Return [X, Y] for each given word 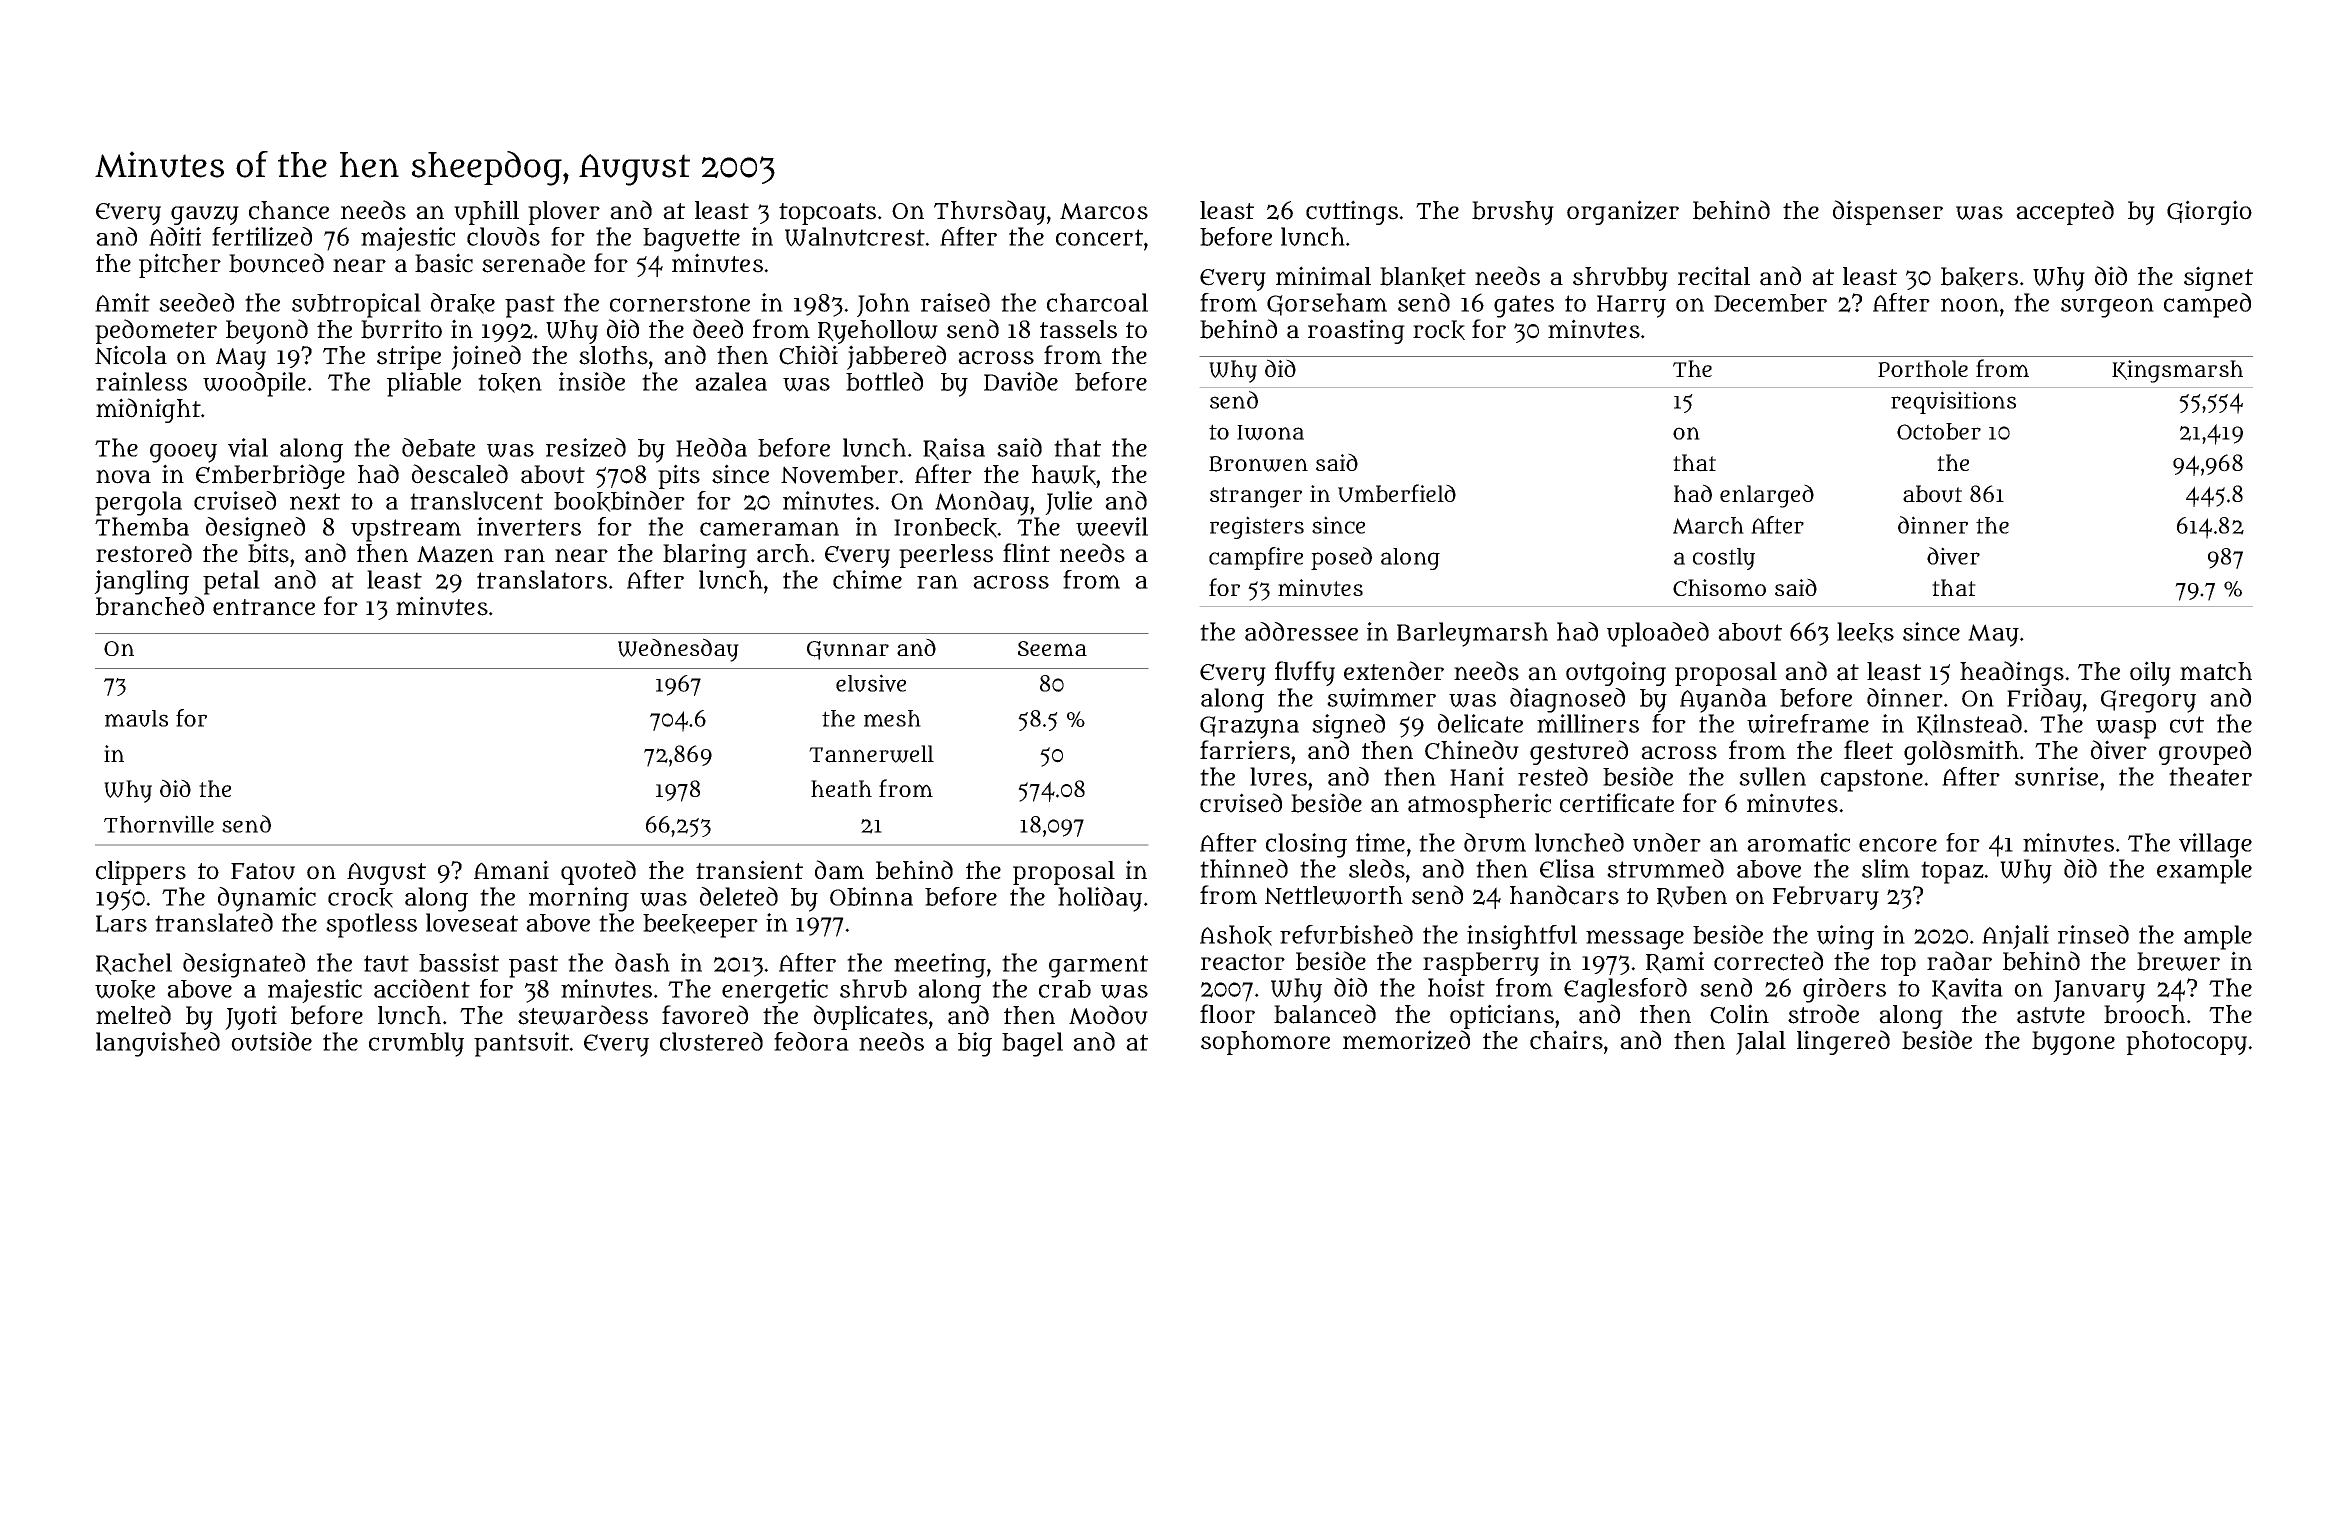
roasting [1356, 331]
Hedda [711, 447]
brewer [2178, 961]
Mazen [455, 554]
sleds [1377, 868]
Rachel [134, 964]
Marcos [1104, 211]
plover [564, 213]
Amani [511, 870]
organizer [1623, 212]
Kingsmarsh [2177, 371]
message [1635, 940]
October [1939, 431]
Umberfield [1397, 493]
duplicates [871, 1017]
